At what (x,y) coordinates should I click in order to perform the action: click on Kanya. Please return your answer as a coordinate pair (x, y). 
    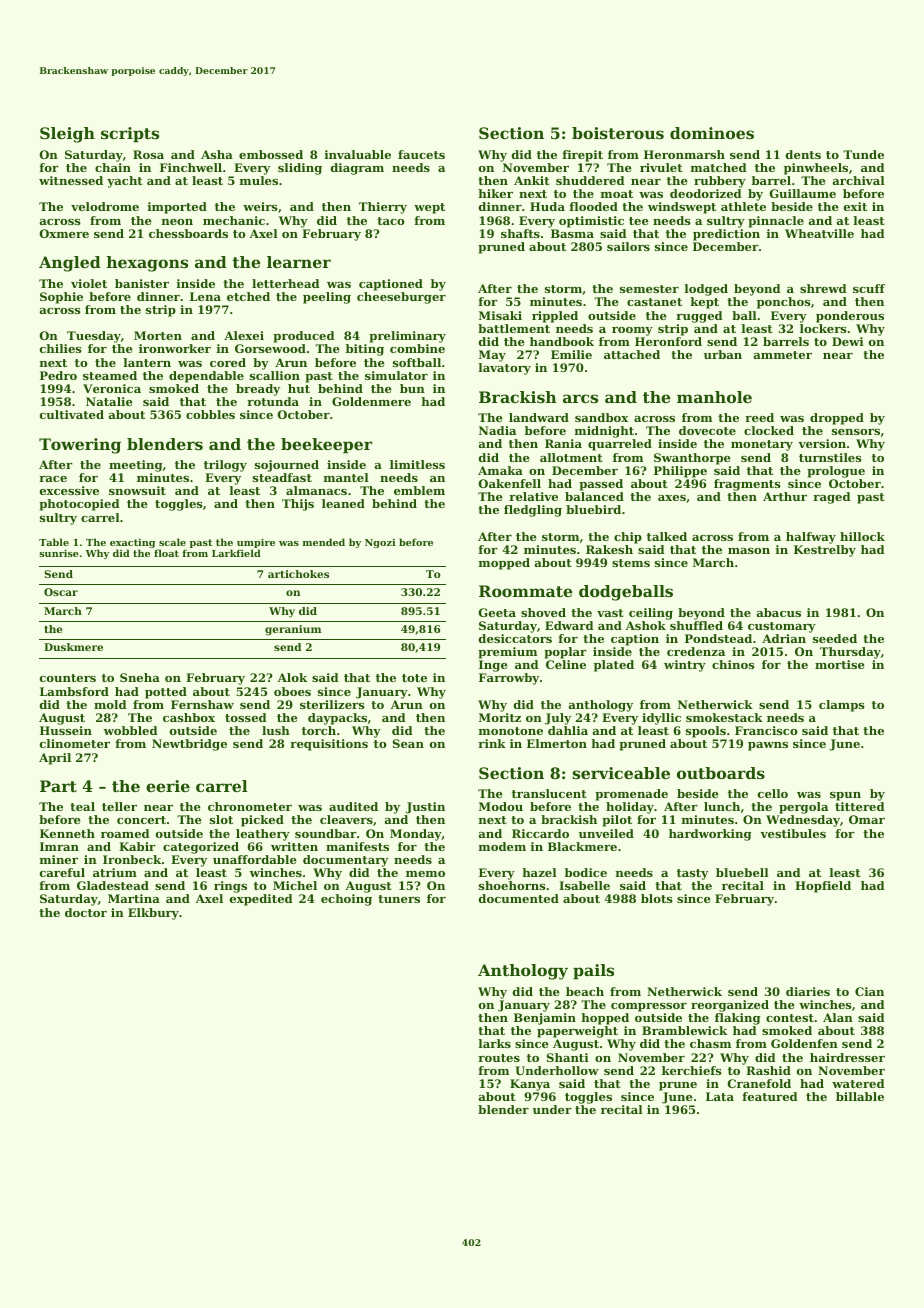
    Looking at the image, I should click on (530, 1085).
